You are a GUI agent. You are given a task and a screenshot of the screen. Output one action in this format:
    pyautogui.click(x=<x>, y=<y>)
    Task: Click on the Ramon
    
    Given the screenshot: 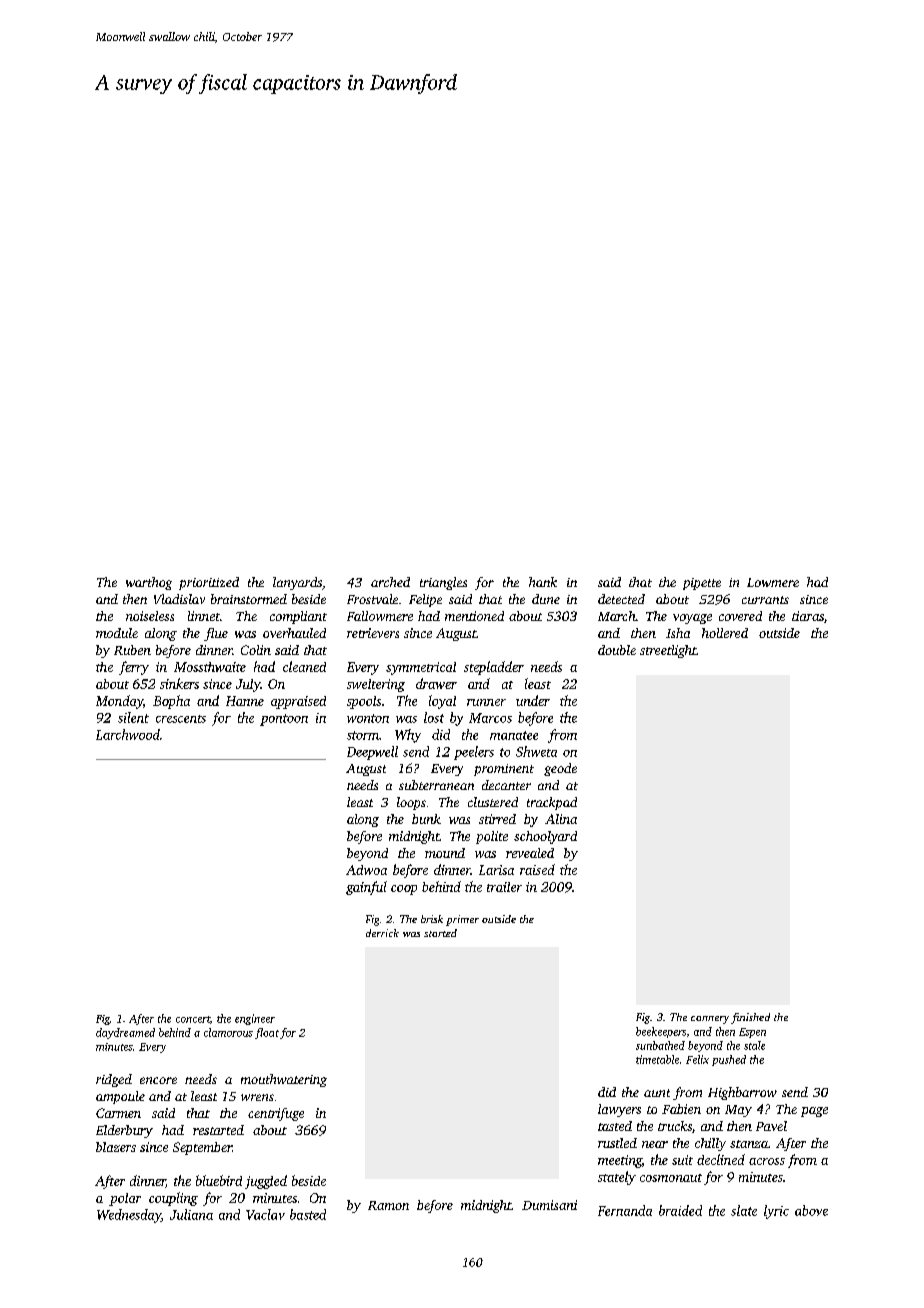 What is the action you would take?
    pyautogui.click(x=388, y=1205)
